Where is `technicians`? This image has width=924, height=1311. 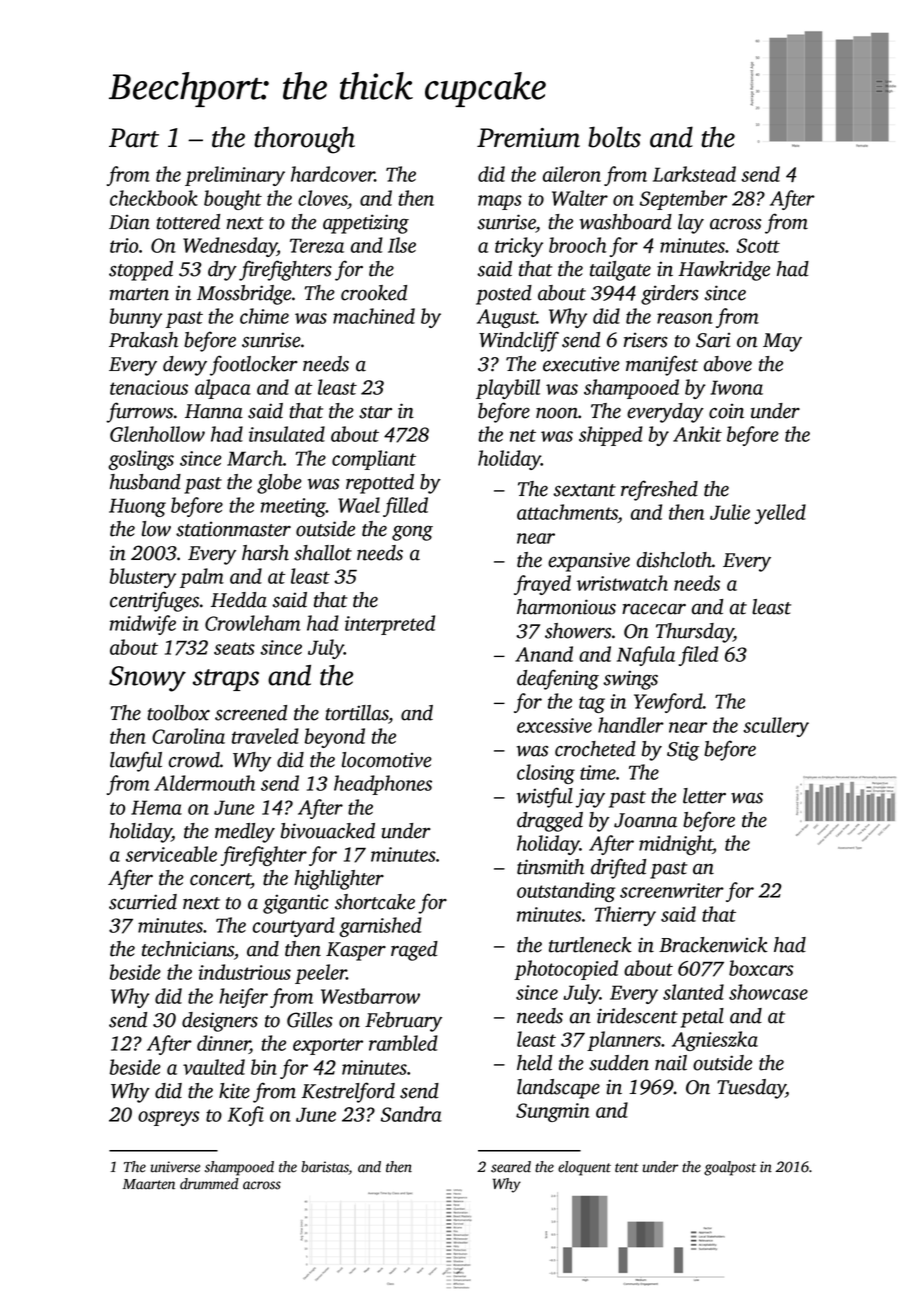 technicians is located at coordinates (188, 949).
